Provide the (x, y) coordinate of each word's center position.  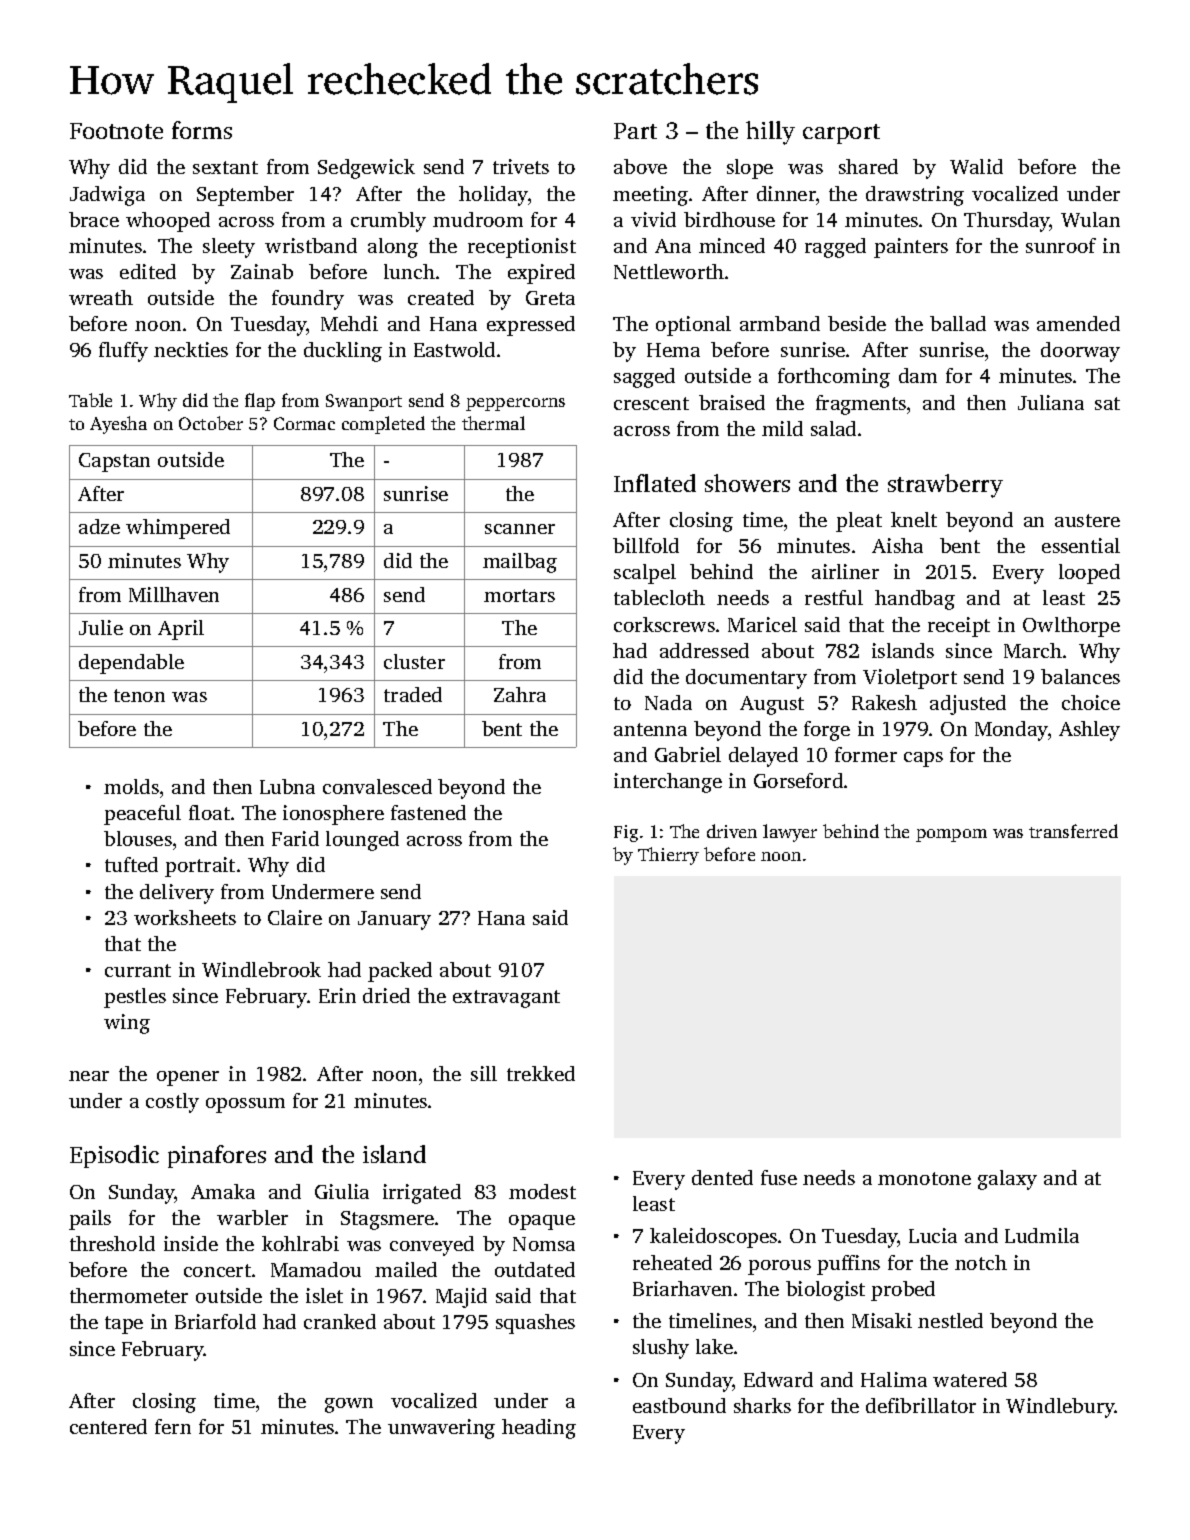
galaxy (1007, 1180)
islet (324, 1295)
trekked (541, 1073)
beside (857, 323)
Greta (550, 298)
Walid (976, 166)
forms (202, 130)
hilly (770, 133)
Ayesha (118, 425)
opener (188, 1078)
